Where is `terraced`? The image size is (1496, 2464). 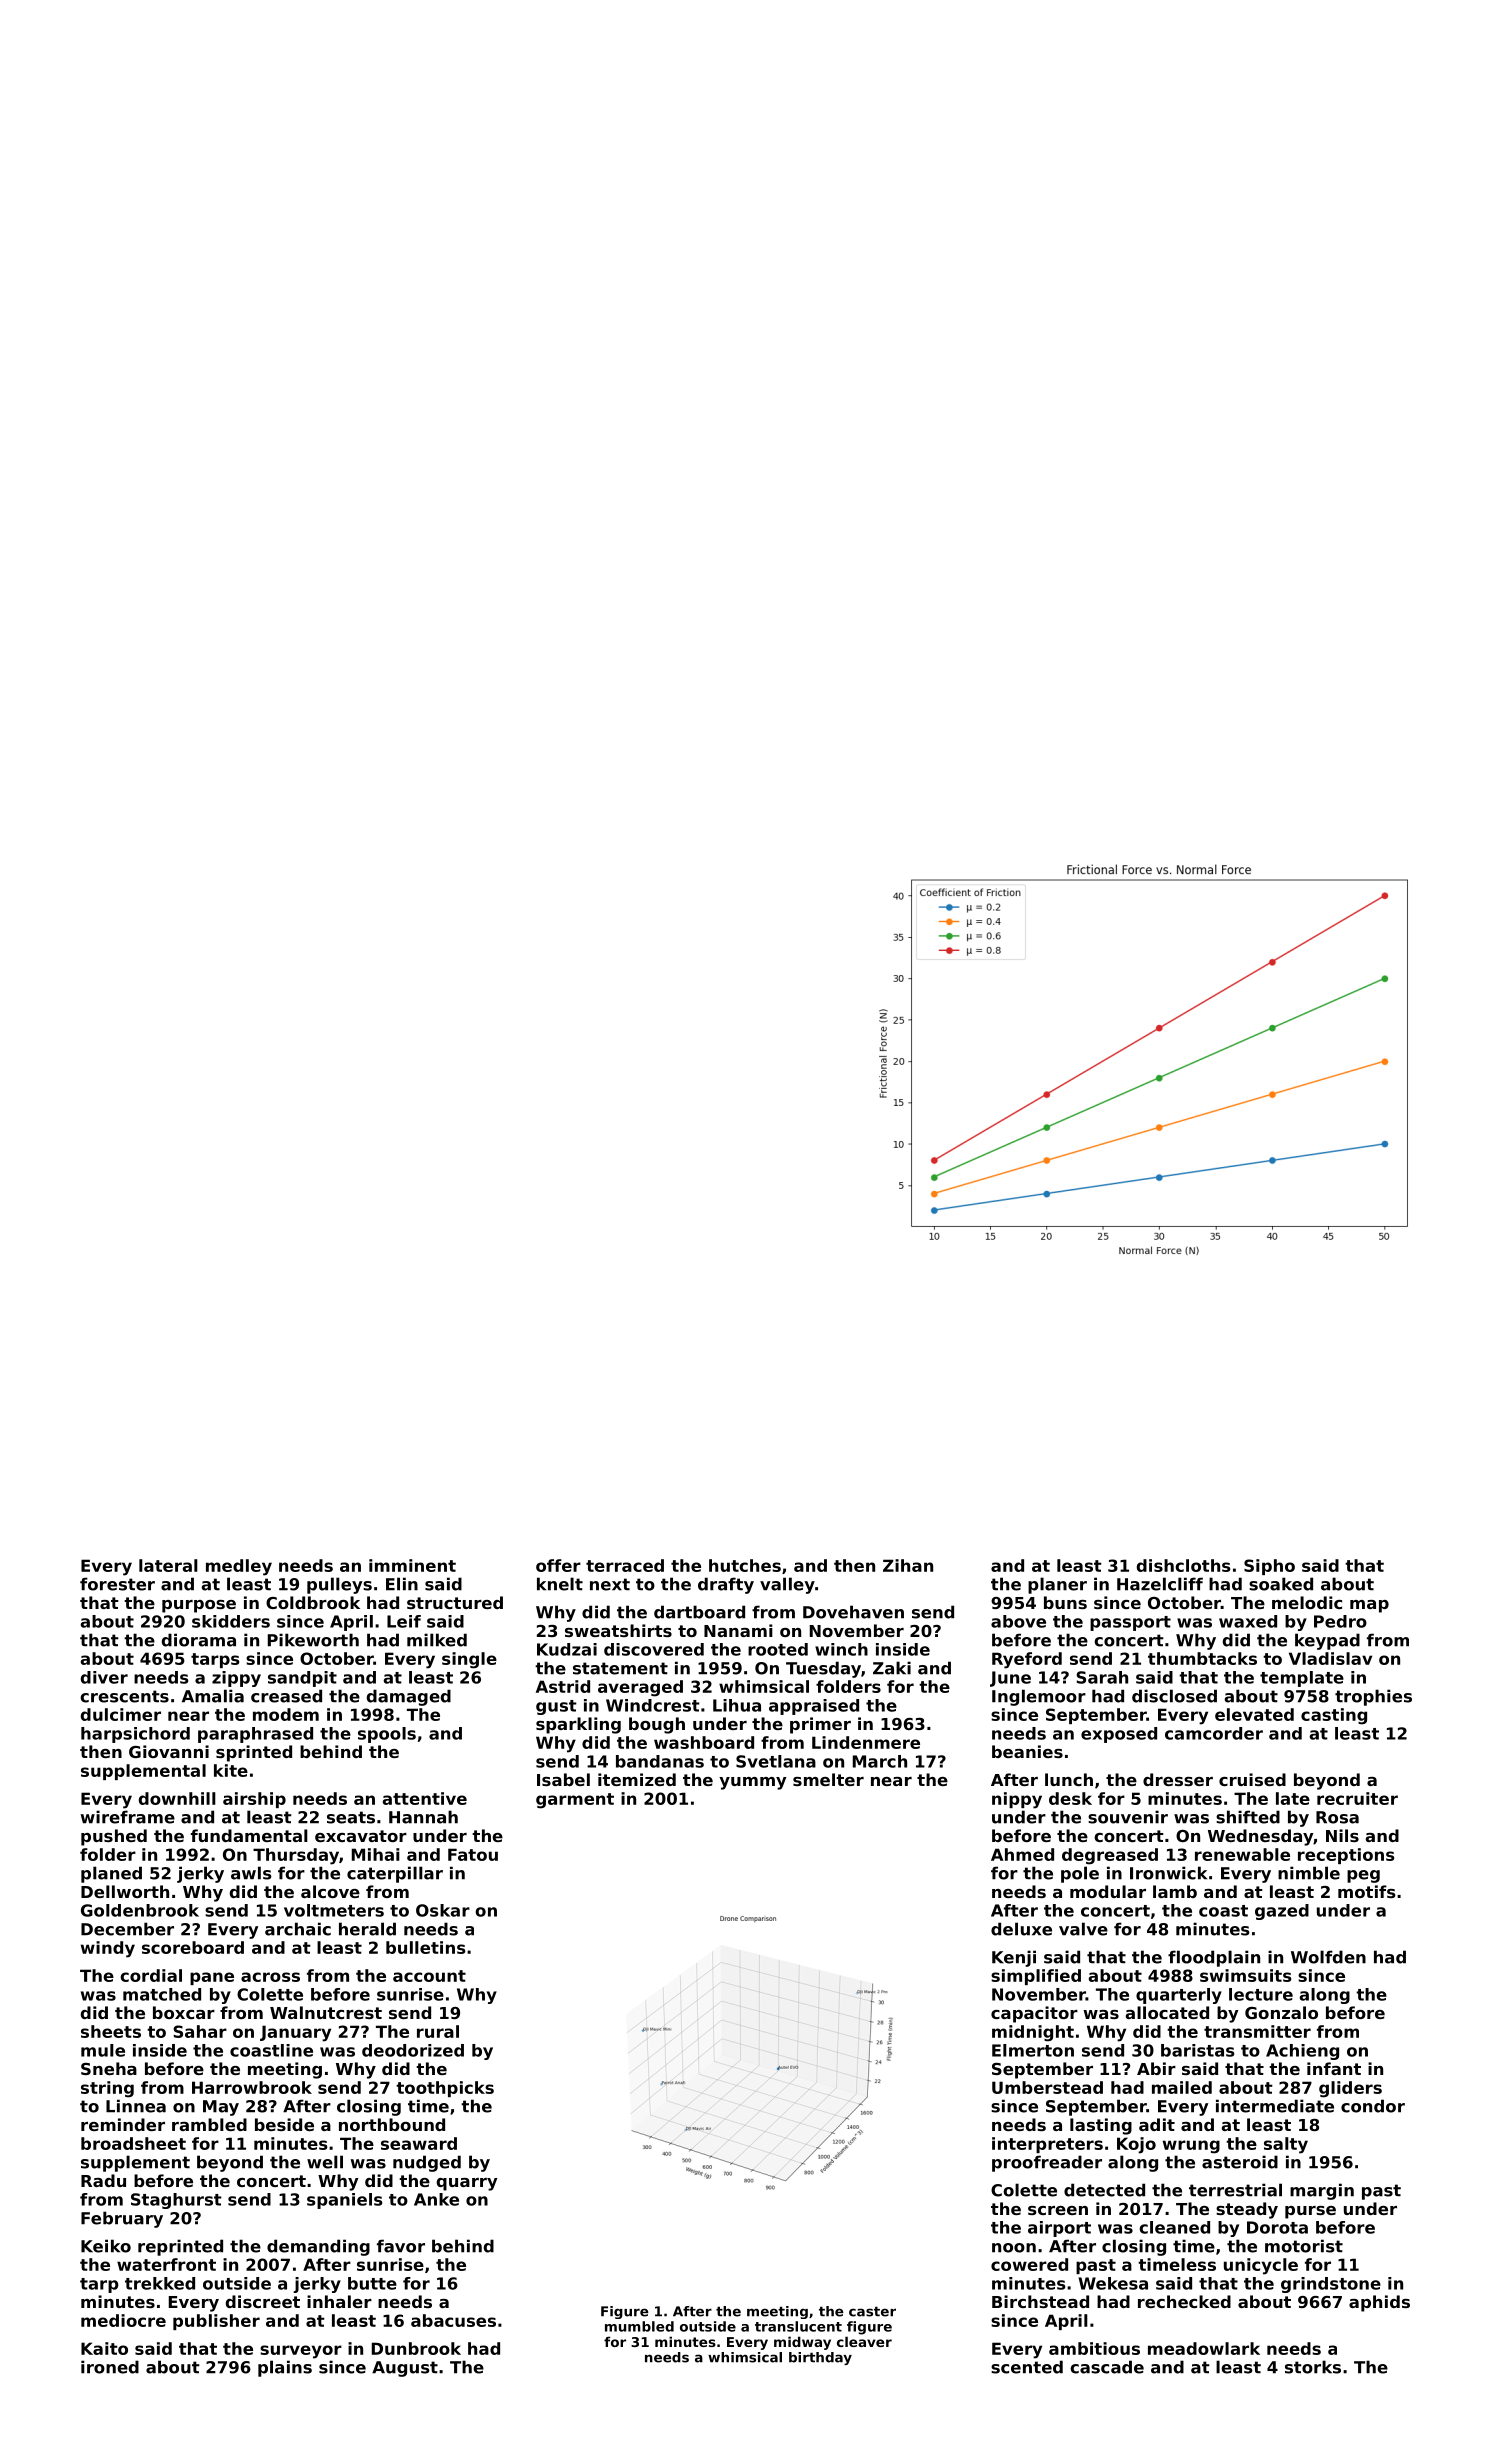
terraced is located at coordinates (625, 1565).
